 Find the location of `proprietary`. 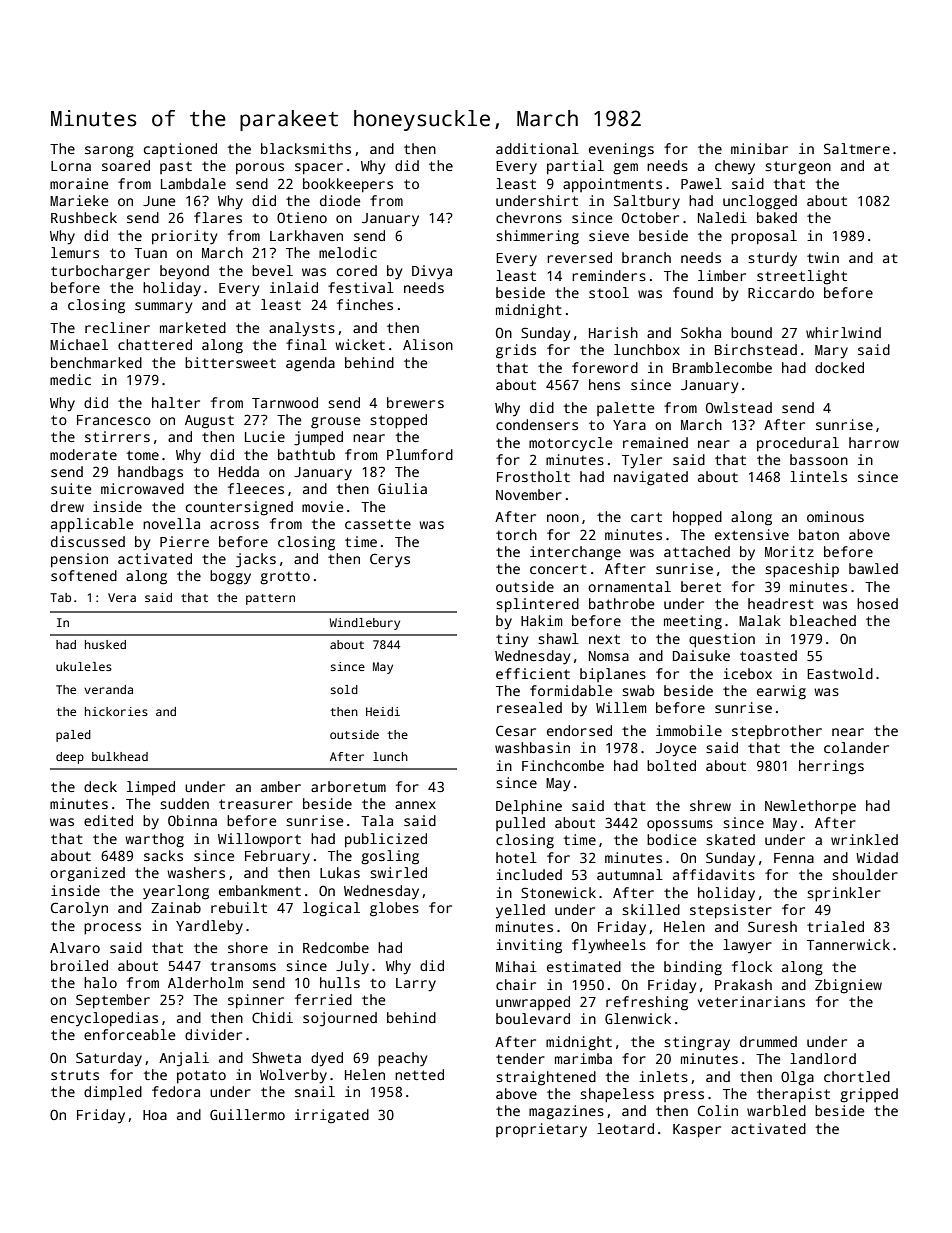

proprietary is located at coordinates (541, 1130).
